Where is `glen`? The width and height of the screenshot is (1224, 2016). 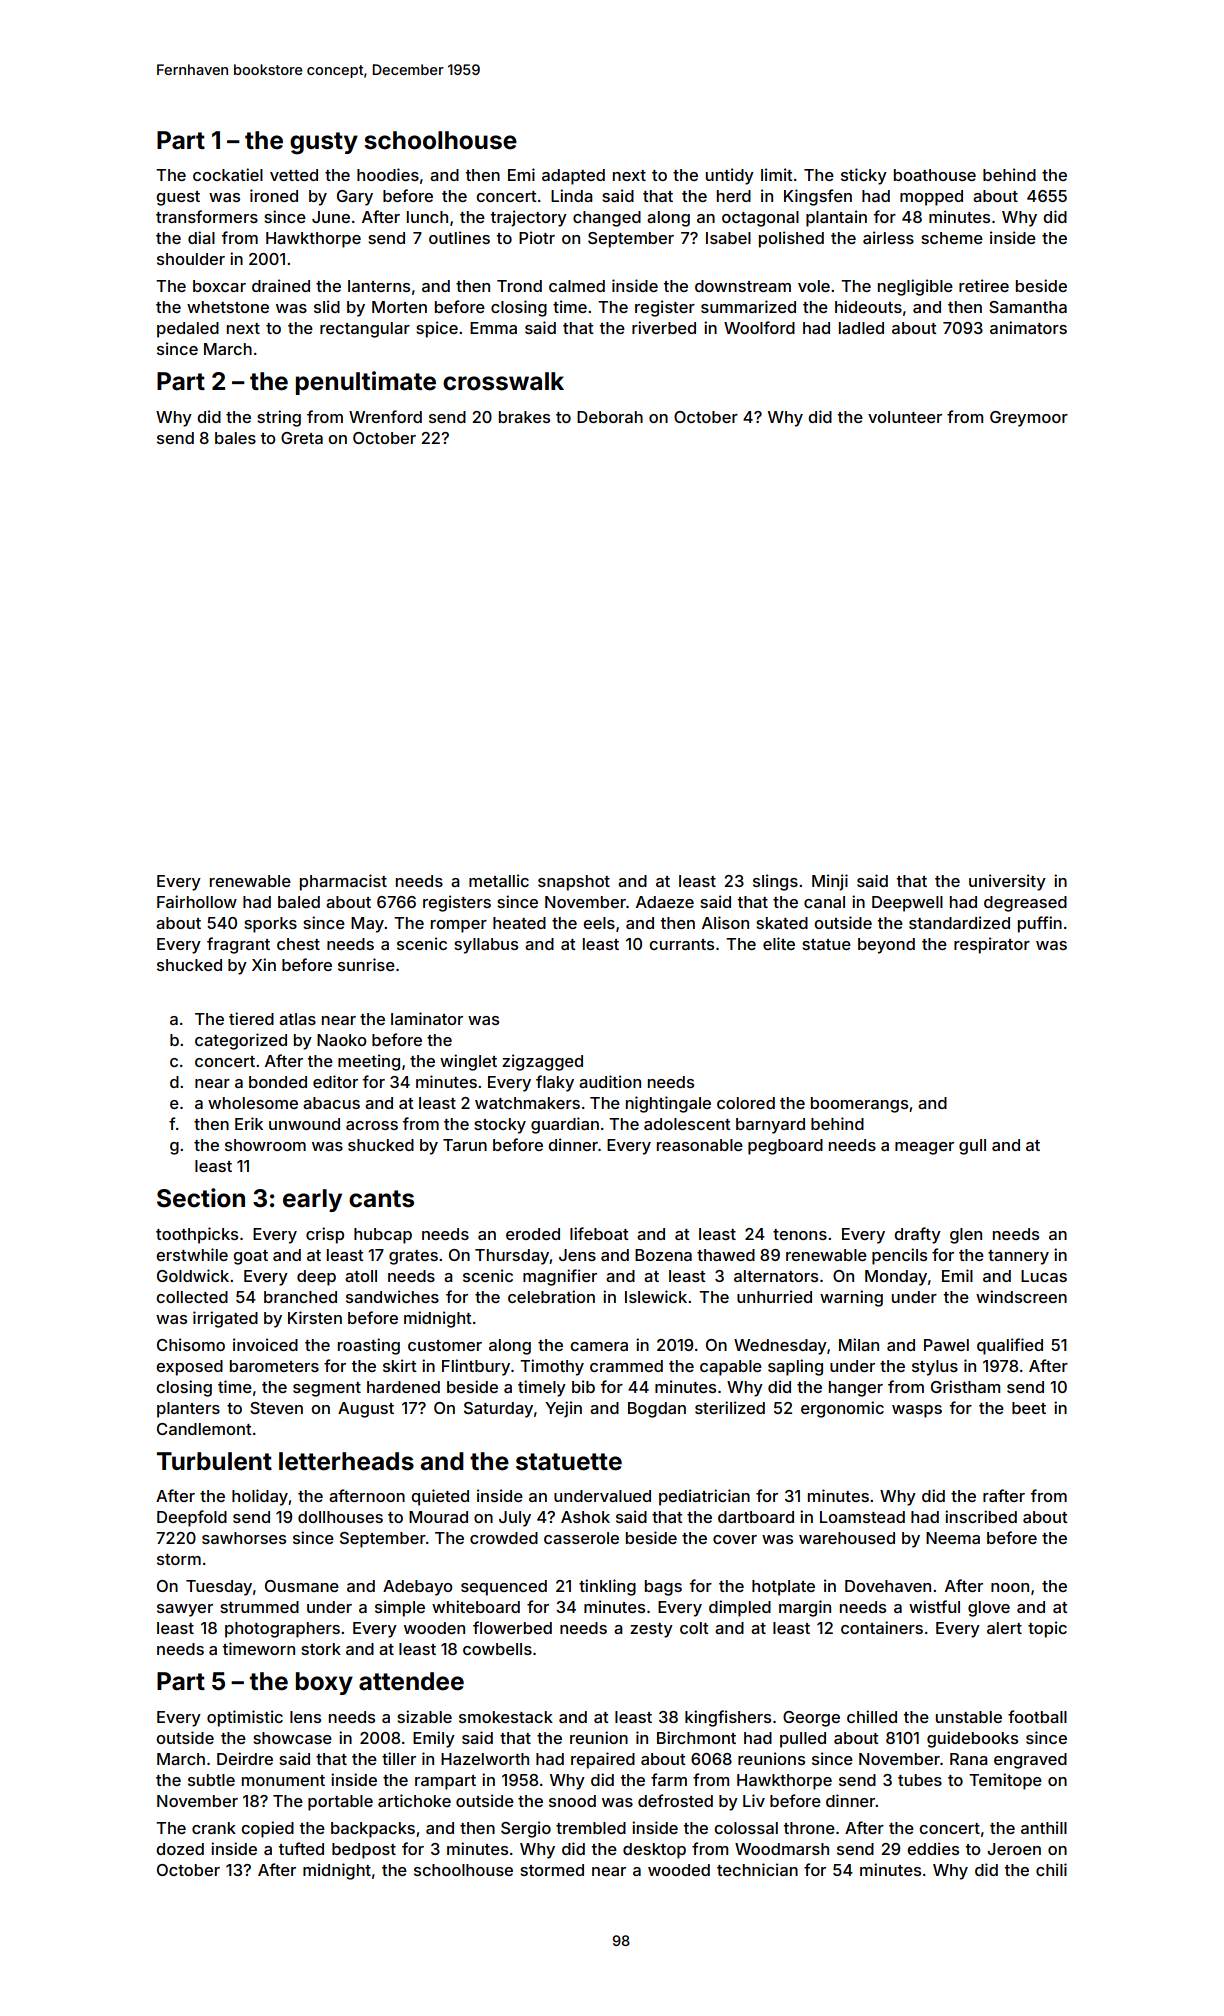 glen is located at coordinates (966, 1236).
